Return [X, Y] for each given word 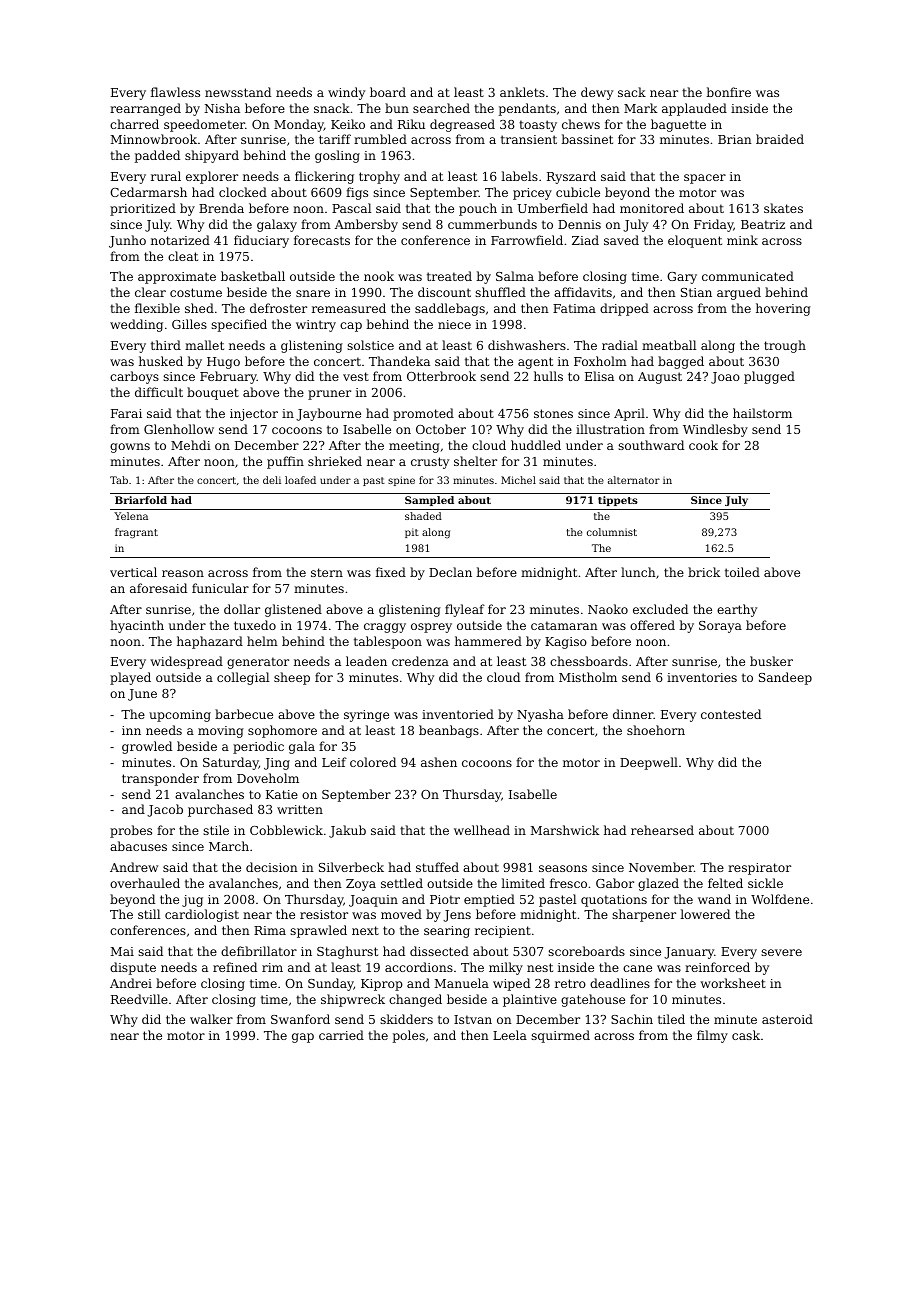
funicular [220, 588]
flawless [175, 92]
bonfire [728, 92]
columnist [612, 532]
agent [535, 363]
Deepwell [649, 763]
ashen [439, 762]
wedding [136, 325]
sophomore [282, 731]
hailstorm [762, 413]
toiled [742, 572]
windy [346, 93]
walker [211, 1019]
